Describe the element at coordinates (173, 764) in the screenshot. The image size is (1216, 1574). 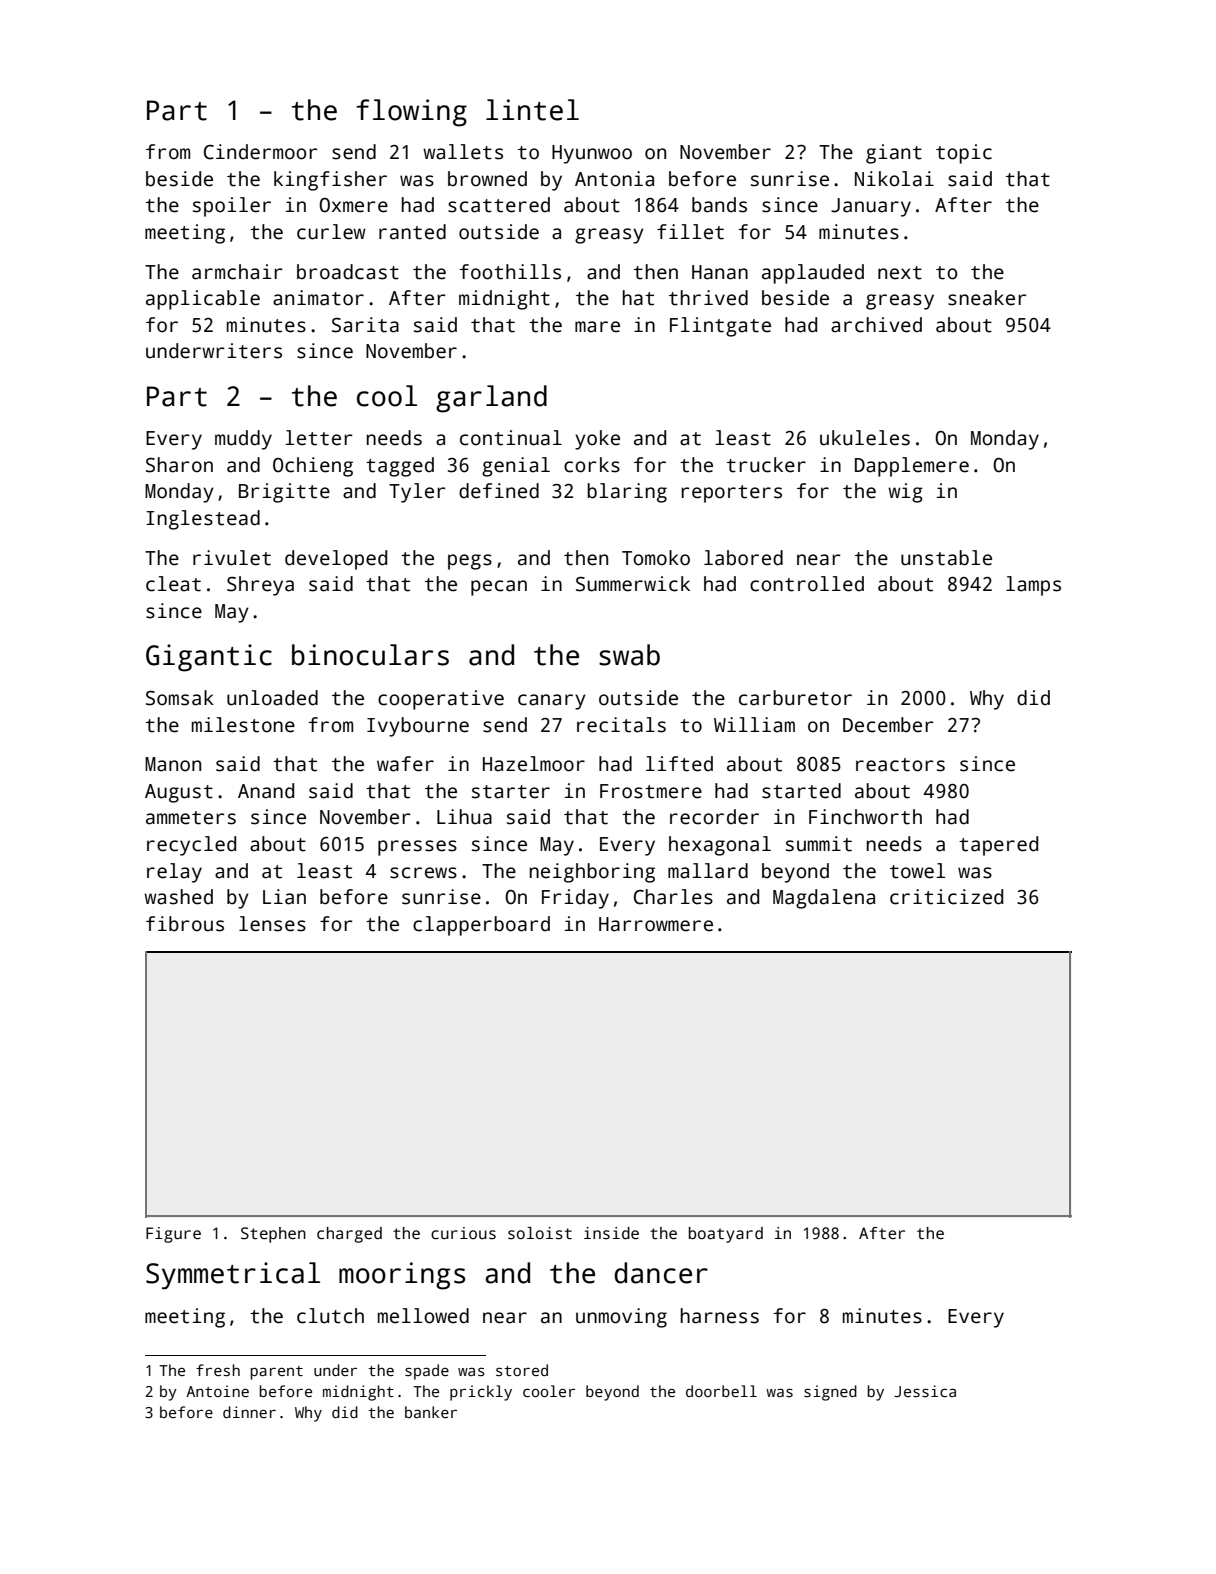
I see `Manon` at that location.
